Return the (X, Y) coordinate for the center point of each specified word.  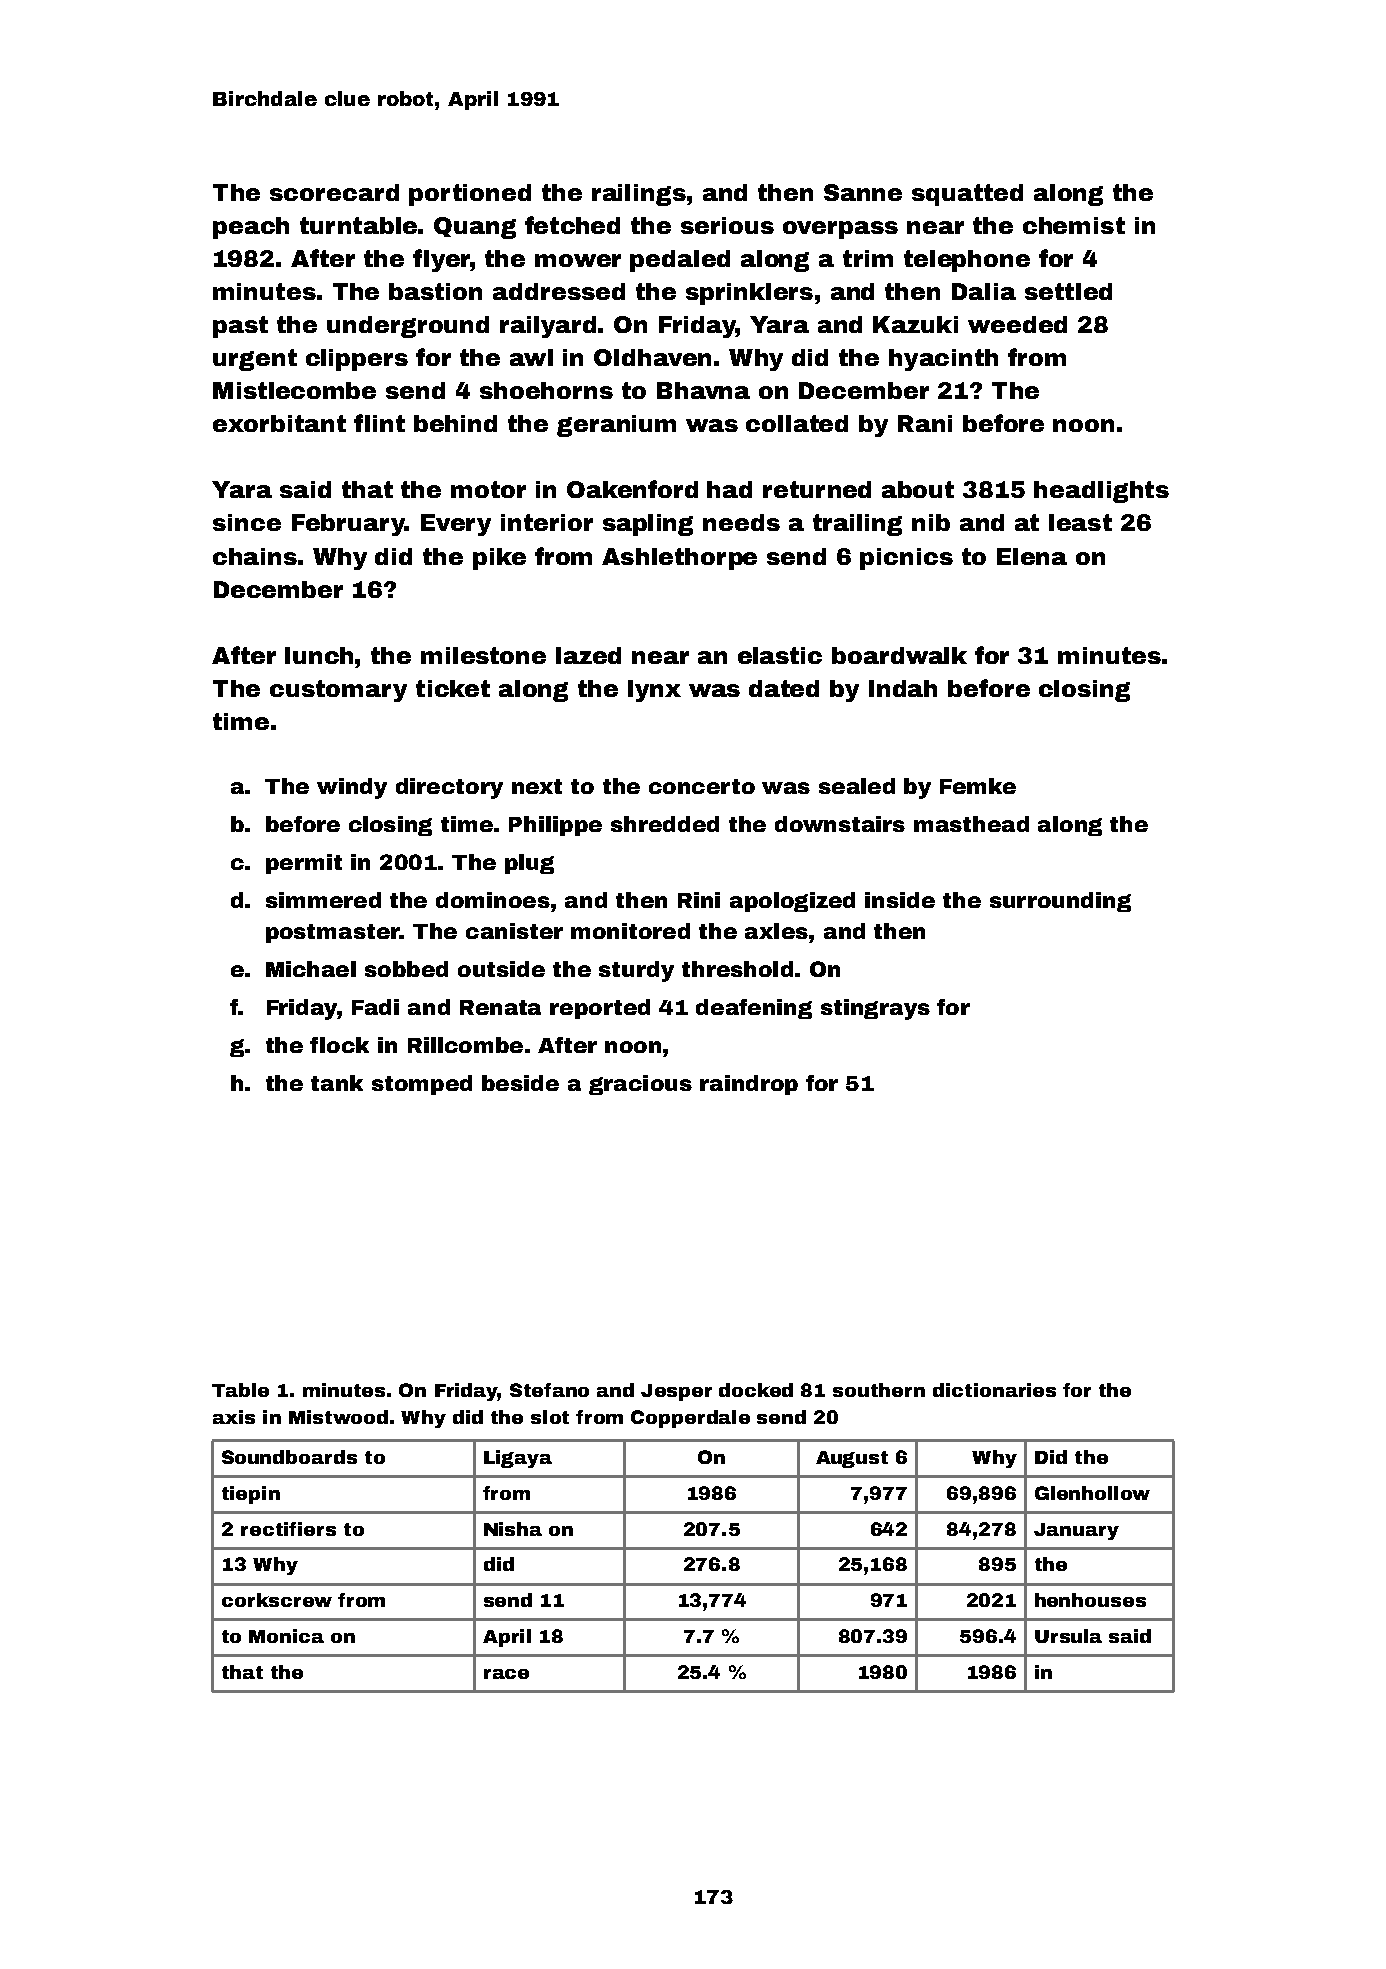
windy (352, 788)
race (506, 1674)
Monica (286, 1636)
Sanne (863, 192)
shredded (665, 824)
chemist (1074, 225)
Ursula (1068, 1636)
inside (900, 900)
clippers (357, 360)
